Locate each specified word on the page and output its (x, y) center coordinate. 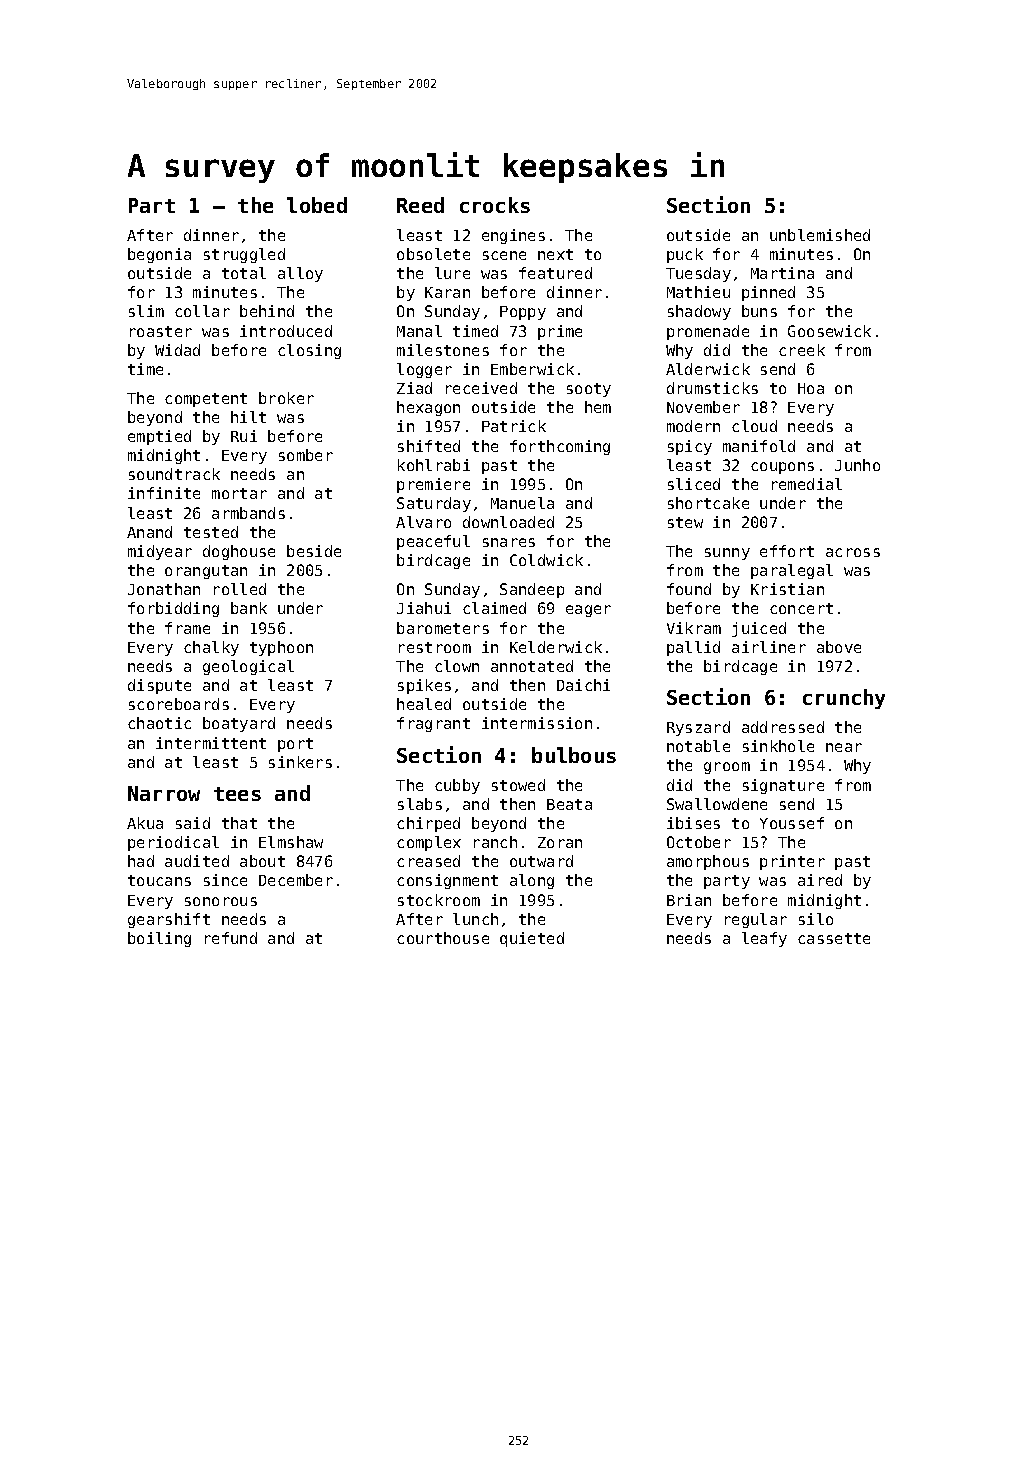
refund (231, 938)
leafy (764, 939)
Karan (447, 292)
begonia (159, 255)
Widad (177, 350)
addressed (783, 727)
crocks (495, 205)
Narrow (164, 793)
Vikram (694, 628)
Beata (569, 804)
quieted (532, 939)
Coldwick (546, 560)
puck (685, 255)
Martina (782, 273)
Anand (149, 532)
